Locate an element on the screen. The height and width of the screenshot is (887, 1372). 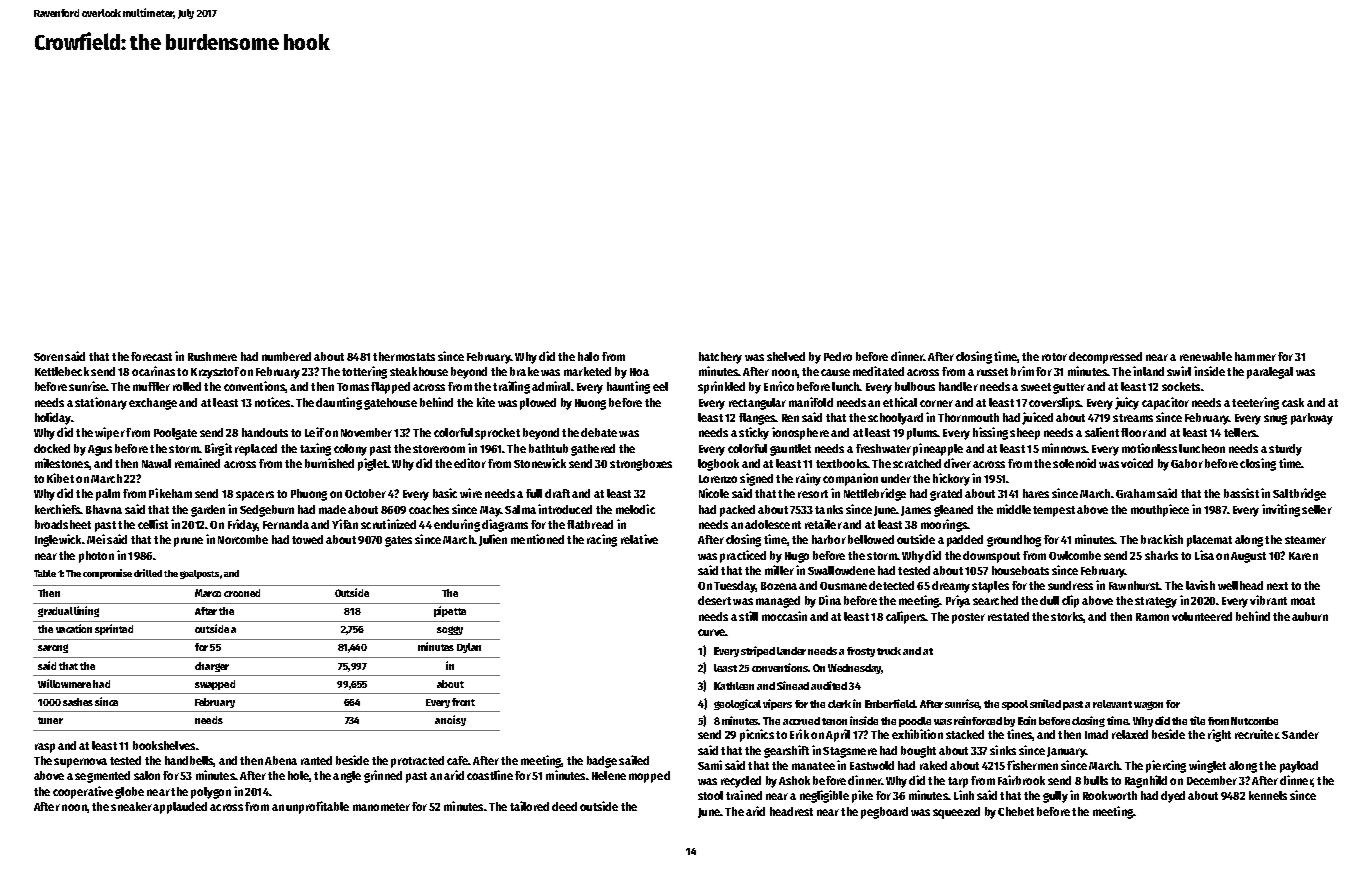
Tuesday is located at coordinates (735, 587).
